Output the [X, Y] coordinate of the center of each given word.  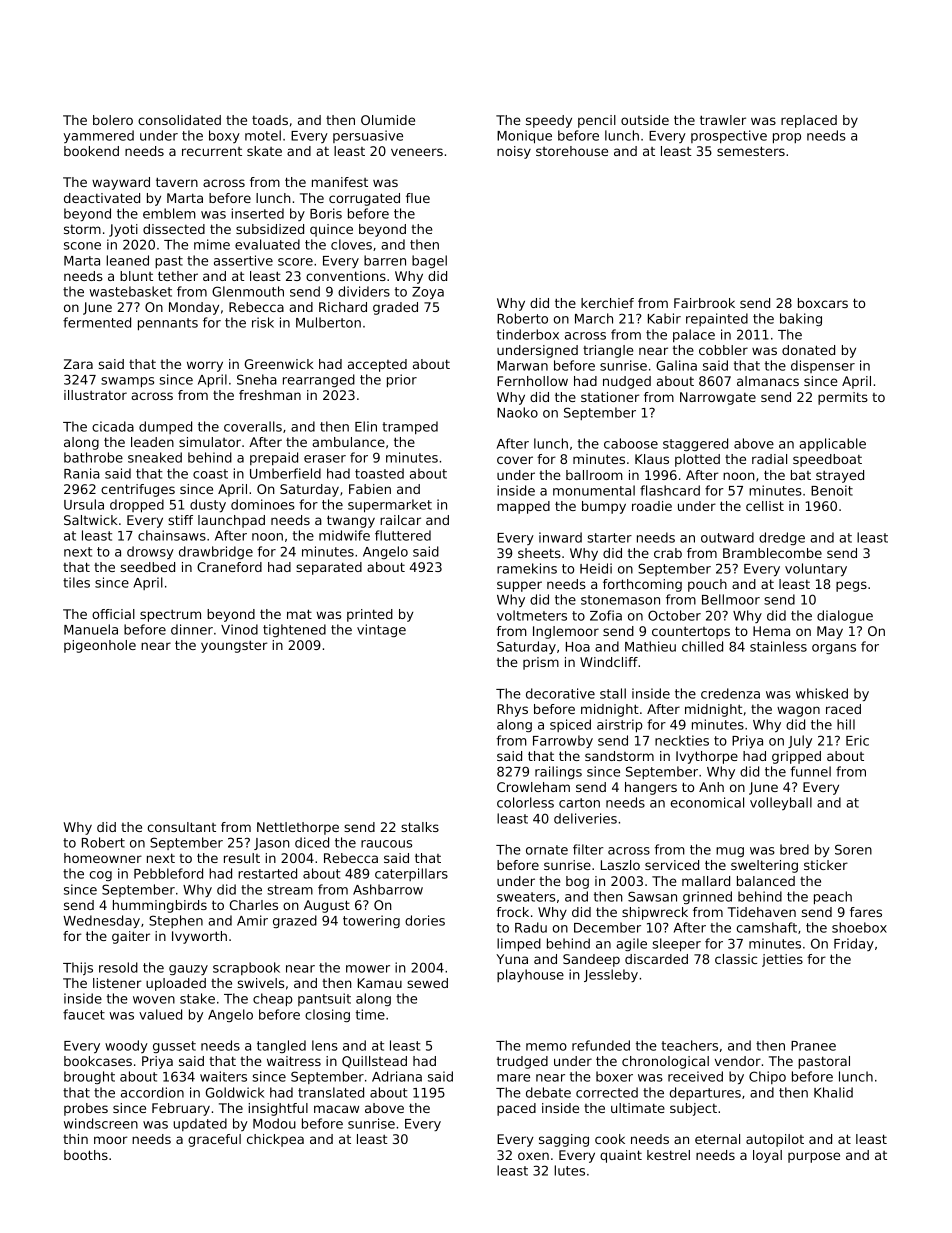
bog [577, 882]
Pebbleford [168, 873]
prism [541, 663]
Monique [524, 137]
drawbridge [216, 552]
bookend [91, 151]
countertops [691, 633]
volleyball [781, 803]
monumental [594, 490]
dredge [782, 538]
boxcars [823, 303]
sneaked [155, 457]
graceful [214, 1140]
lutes [569, 1170]
